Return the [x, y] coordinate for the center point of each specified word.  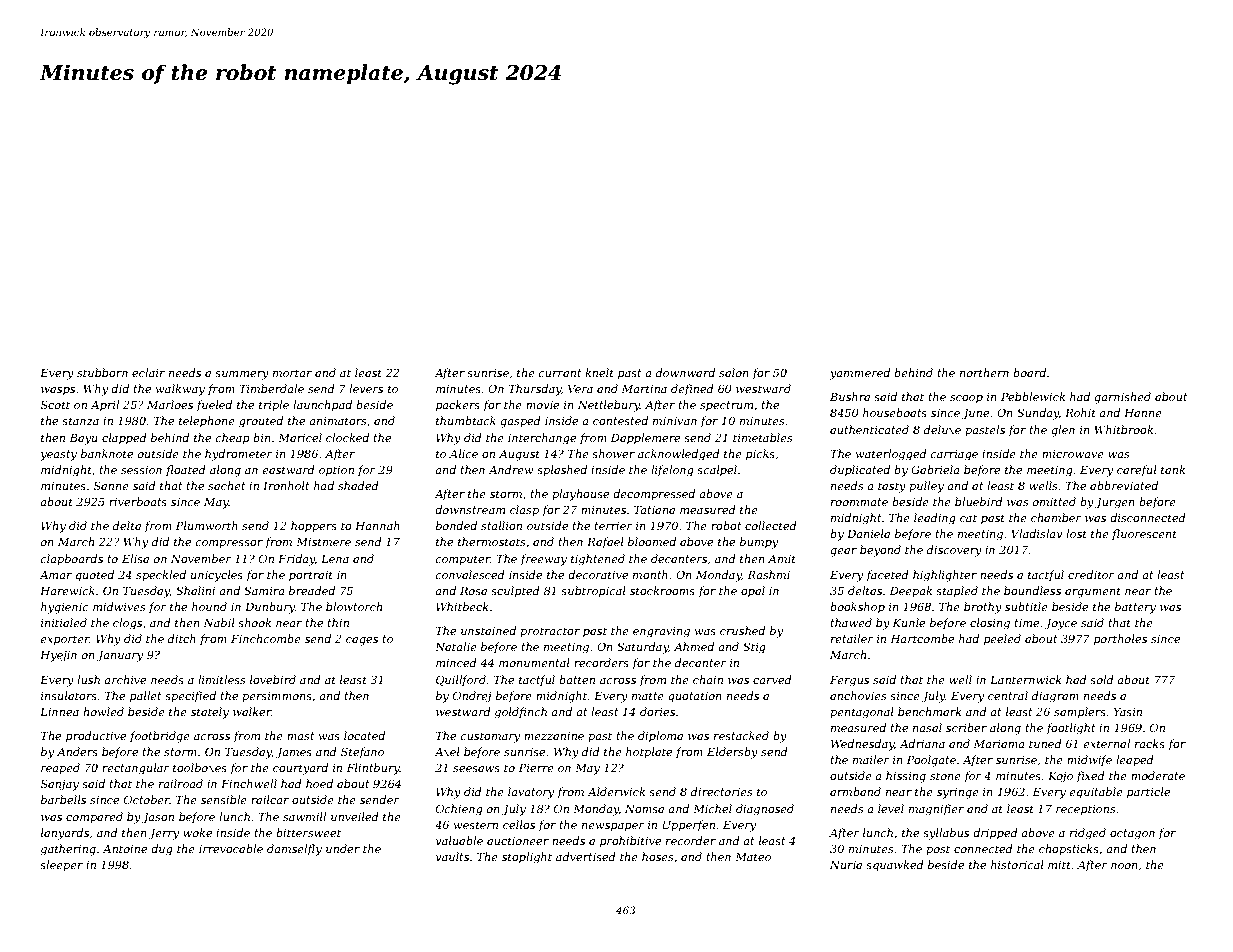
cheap [233, 439]
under [343, 848]
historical [1017, 864]
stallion [501, 525]
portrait [311, 576]
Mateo [753, 857]
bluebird [979, 501]
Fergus [849, 681]
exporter [65, 640]
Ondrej [472, 697]
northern [984, 372]
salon [734, 372]
